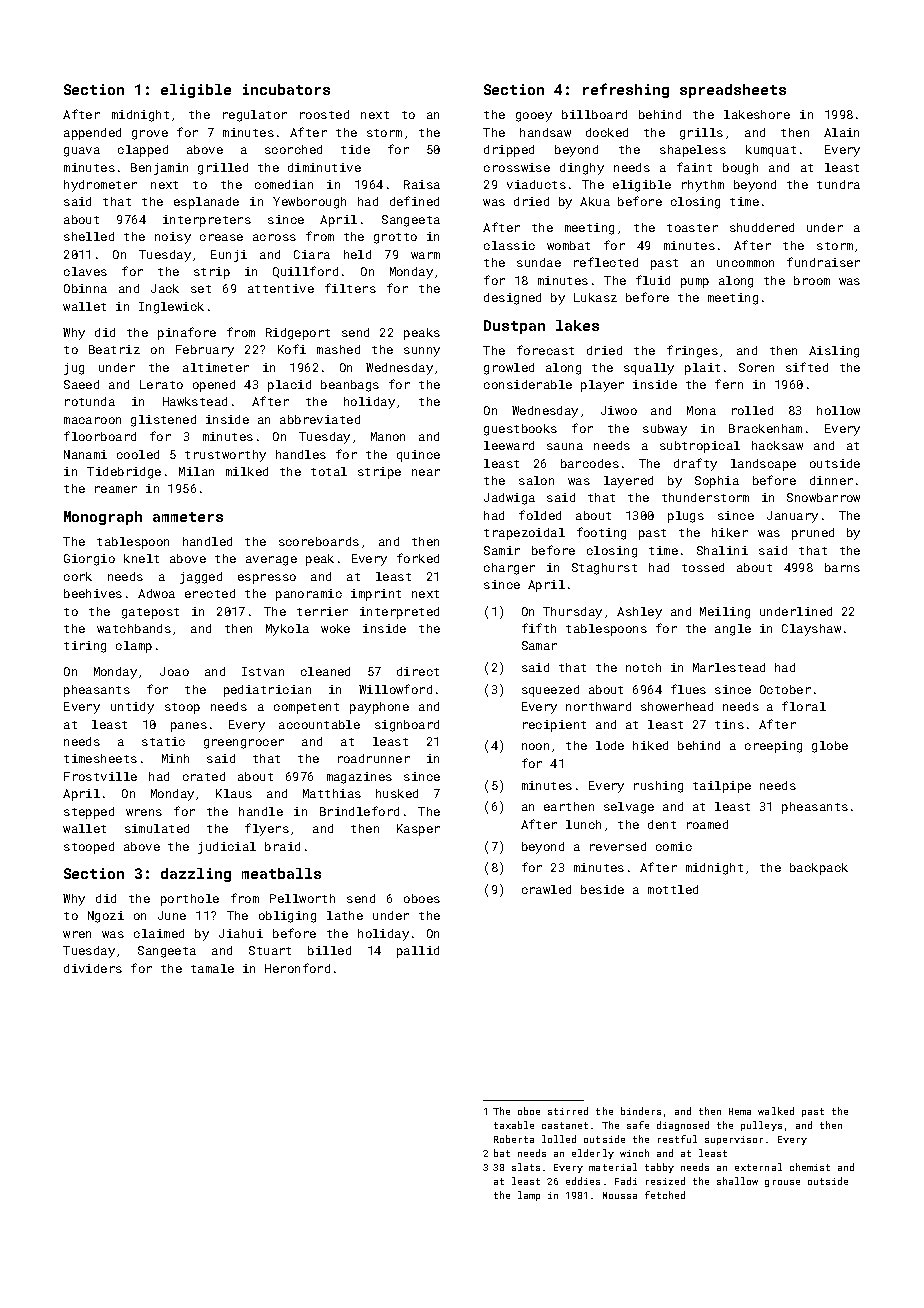 The height and width of the document is (1308, 924). What do you see at coordinates (674, 846) in the document?
I see `comic` at bounding box center [674, 846].
